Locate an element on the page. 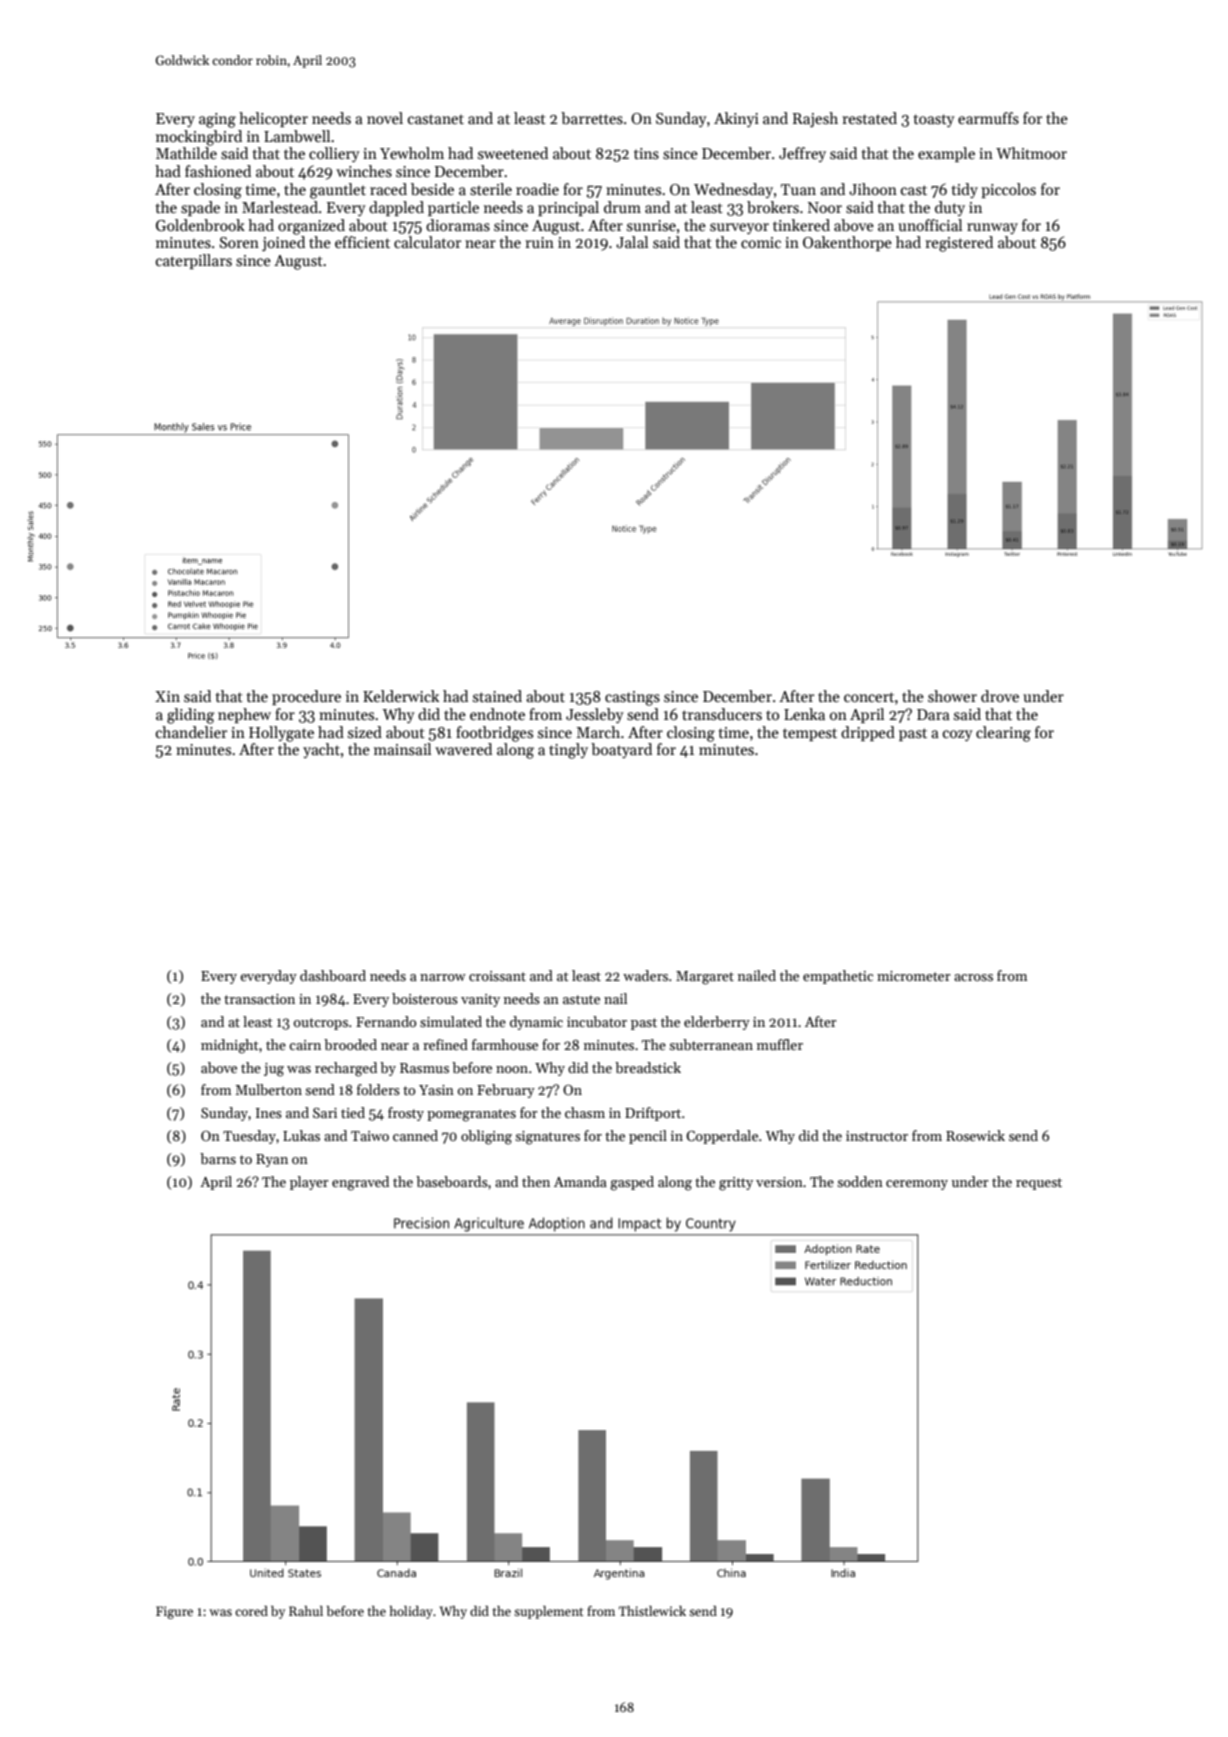 The image size is (1228, 1737). runway is located at coordinates (992, 228).
